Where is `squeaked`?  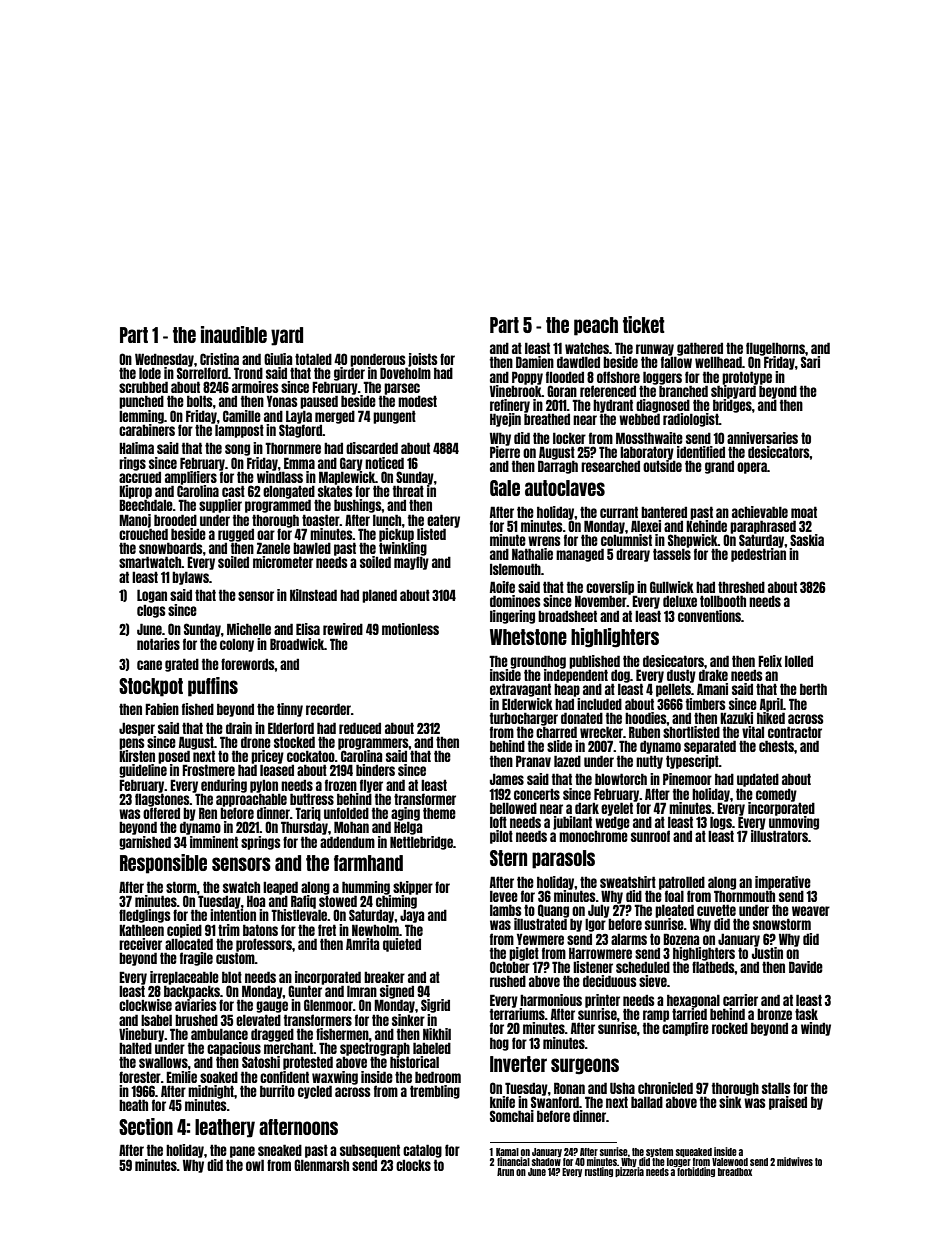 squeaked is located at coordinates (694, 1152).
